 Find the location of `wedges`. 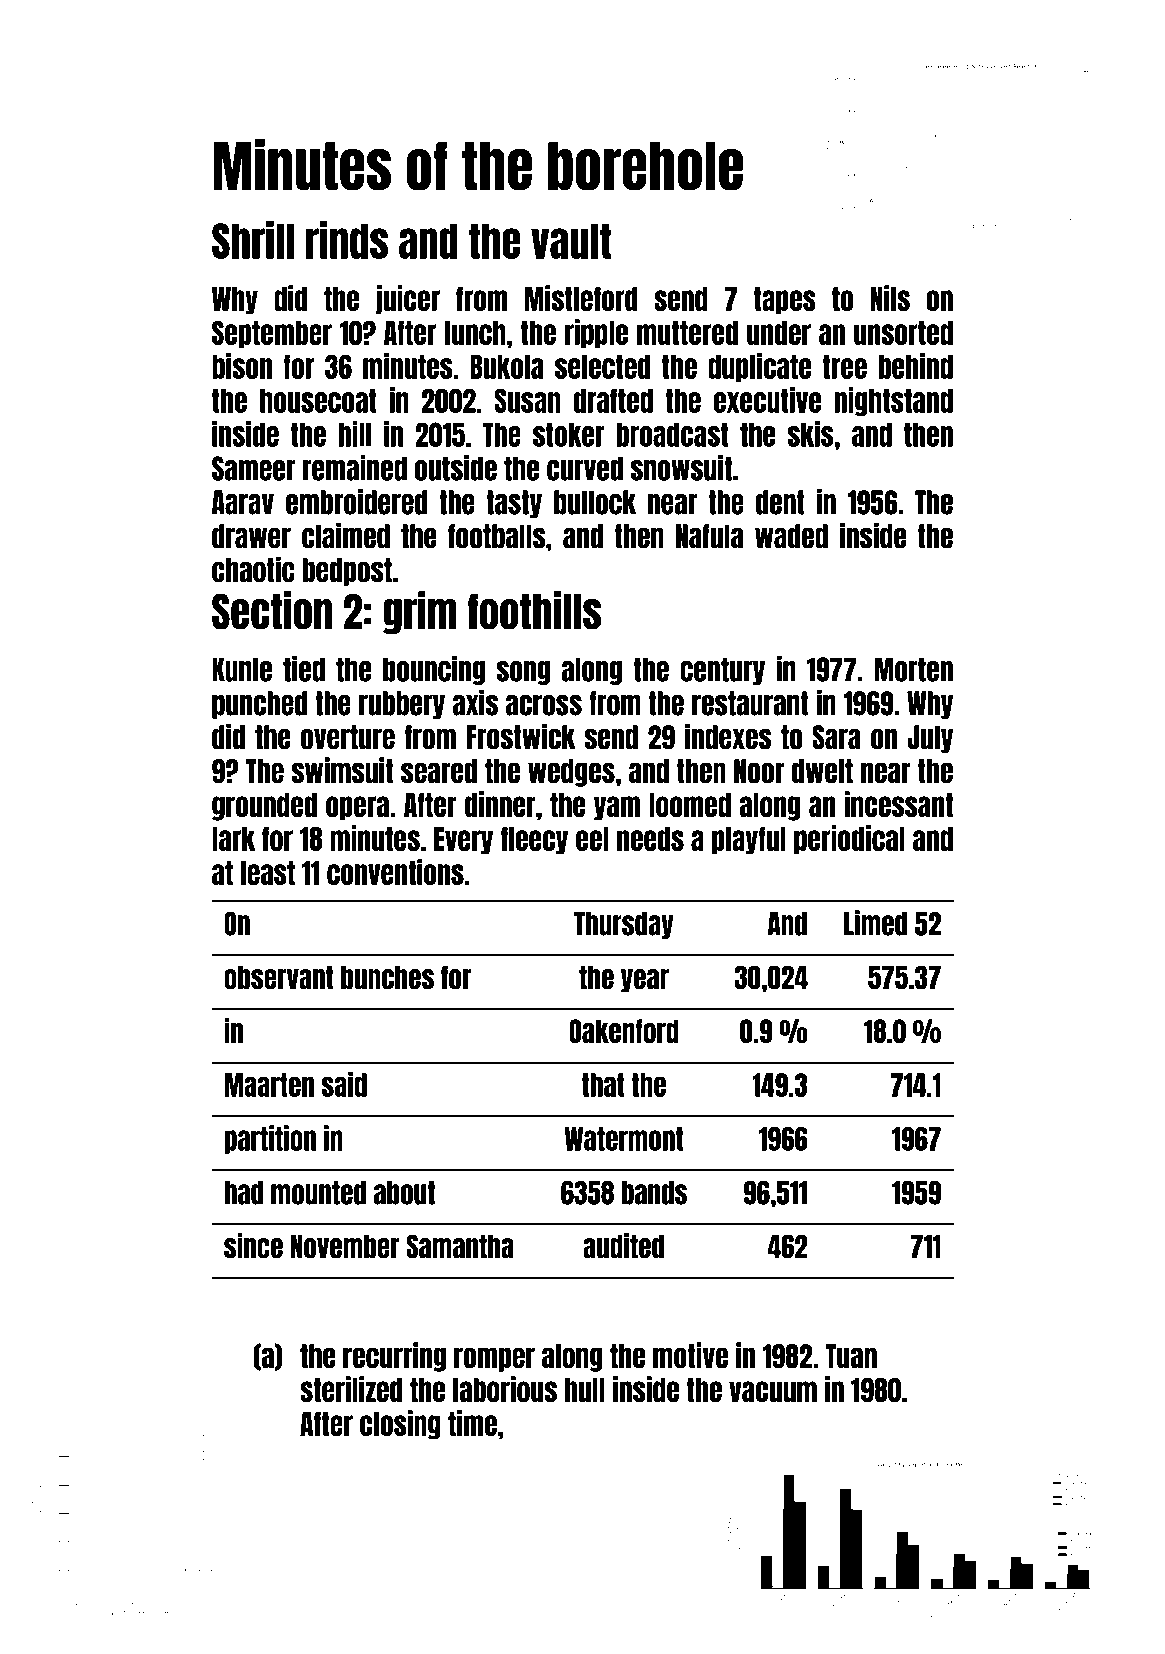

wedges is located at coordinates (571, 773).
